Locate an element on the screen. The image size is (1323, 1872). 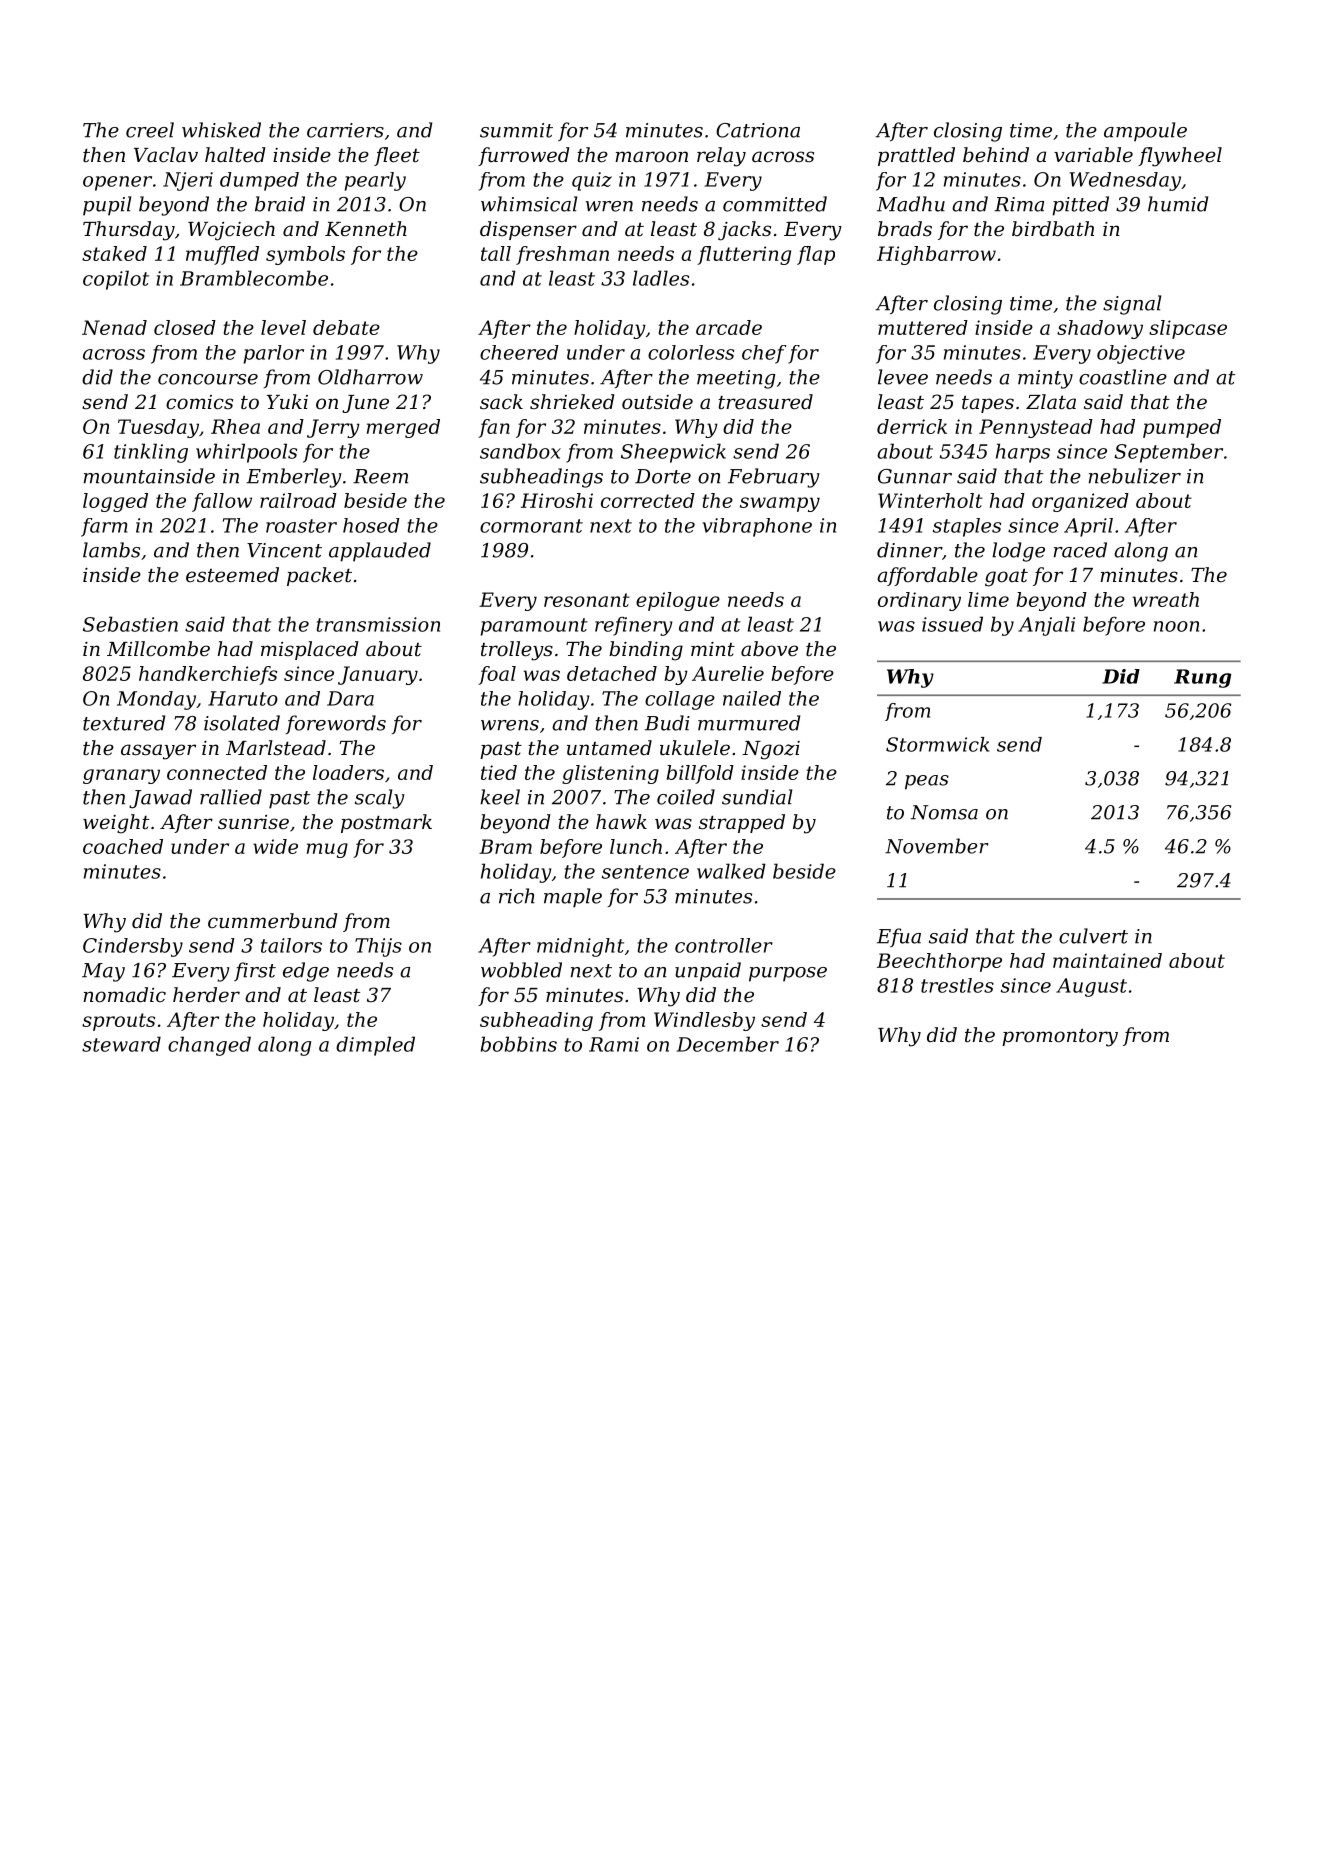
noon is located at coordinates (1176, 626).
